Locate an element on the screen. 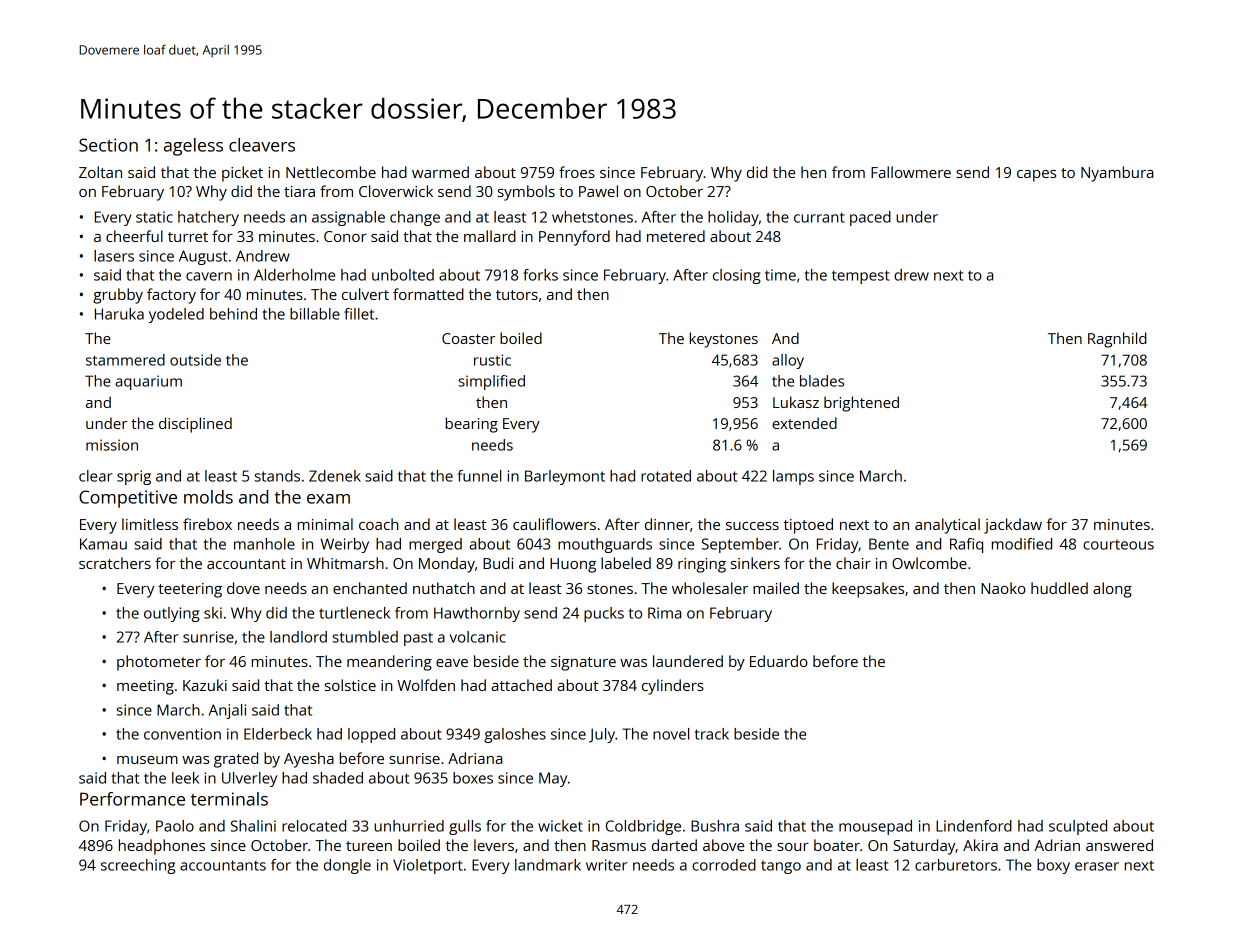  dongle is located at coordinates (347, 866).
